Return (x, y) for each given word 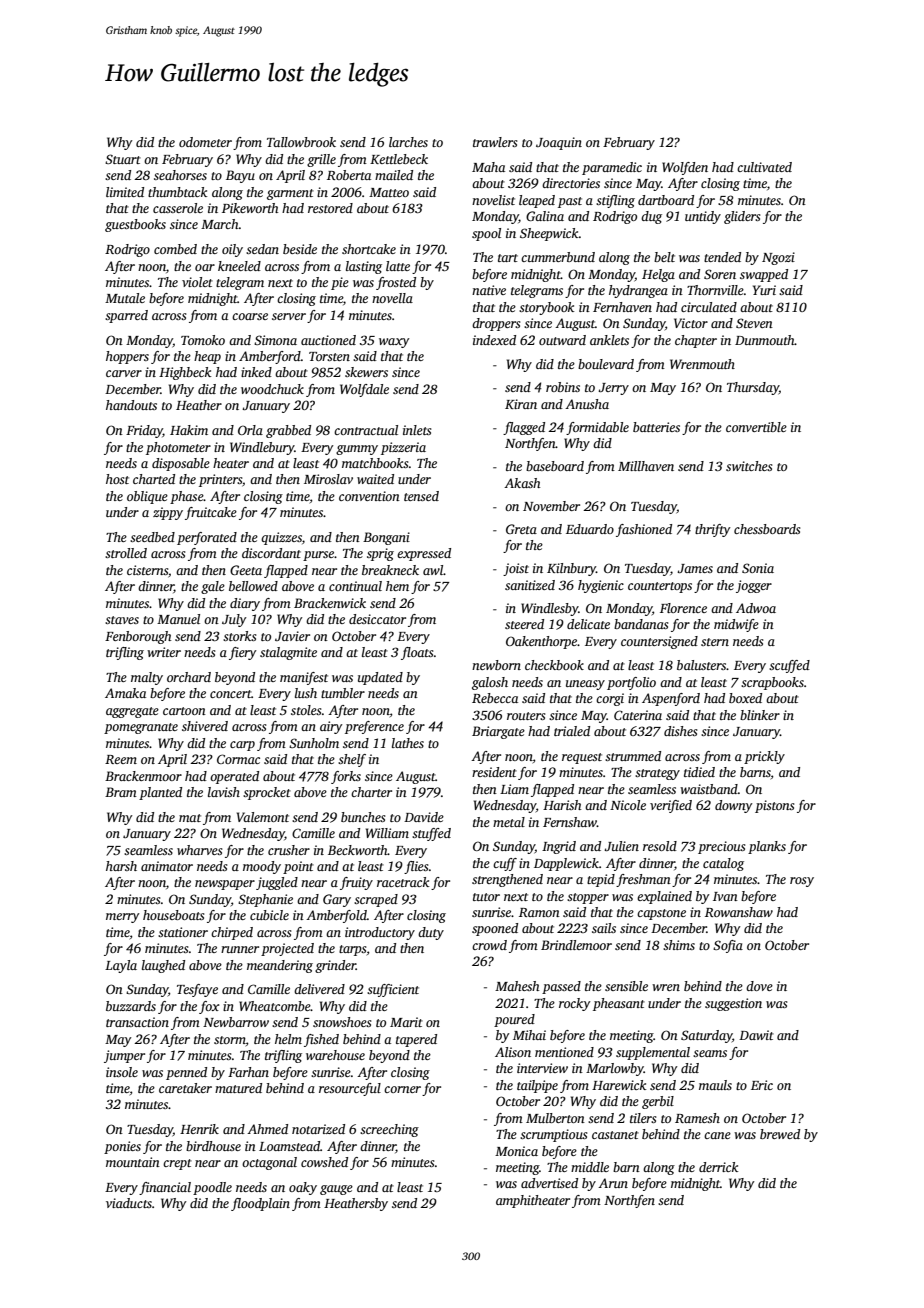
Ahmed (267, 1129)
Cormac (238, 759)
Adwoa (756, 608)
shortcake (369, 249)
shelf (352, 760)
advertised (549, 1183)
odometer (205, 142)
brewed (780, 1134)
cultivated (764, 167)
